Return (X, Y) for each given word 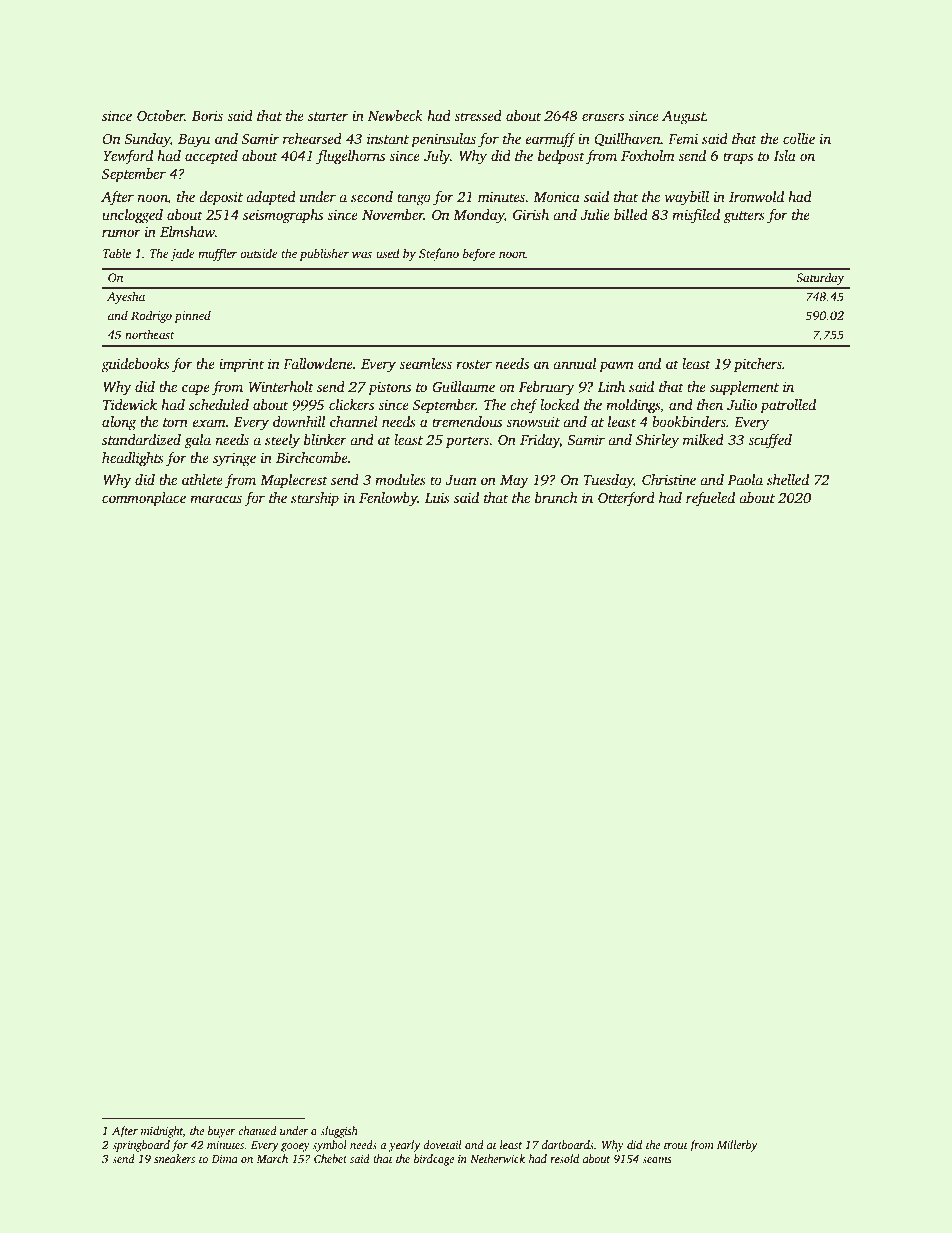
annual (574, 363)
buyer (221, 1132)
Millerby (737, 1146)
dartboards (568, 1144)
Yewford (128, 157)
